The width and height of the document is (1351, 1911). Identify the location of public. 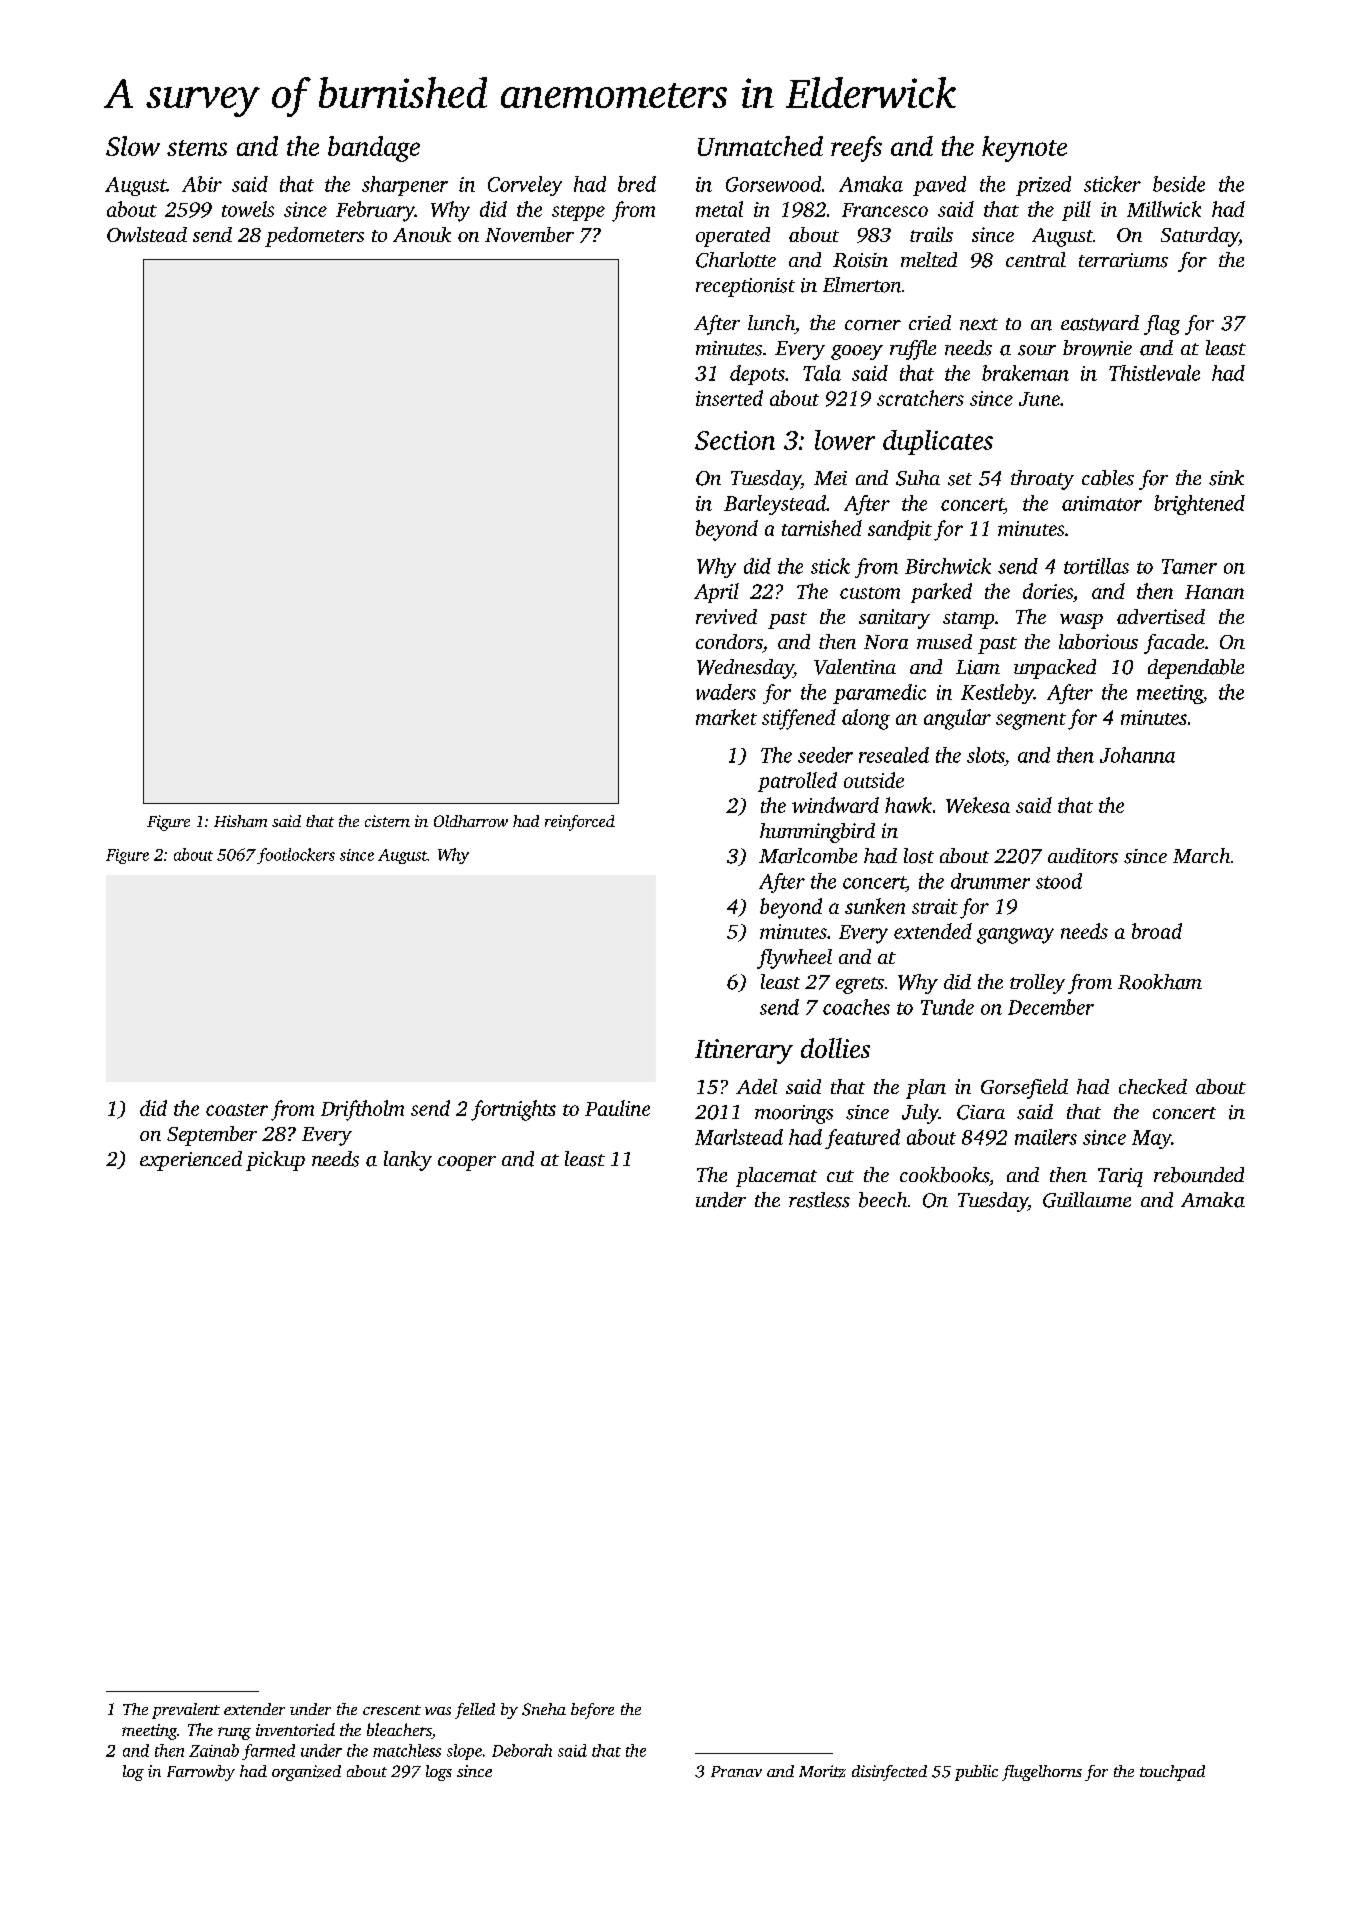
(976, 1773).
